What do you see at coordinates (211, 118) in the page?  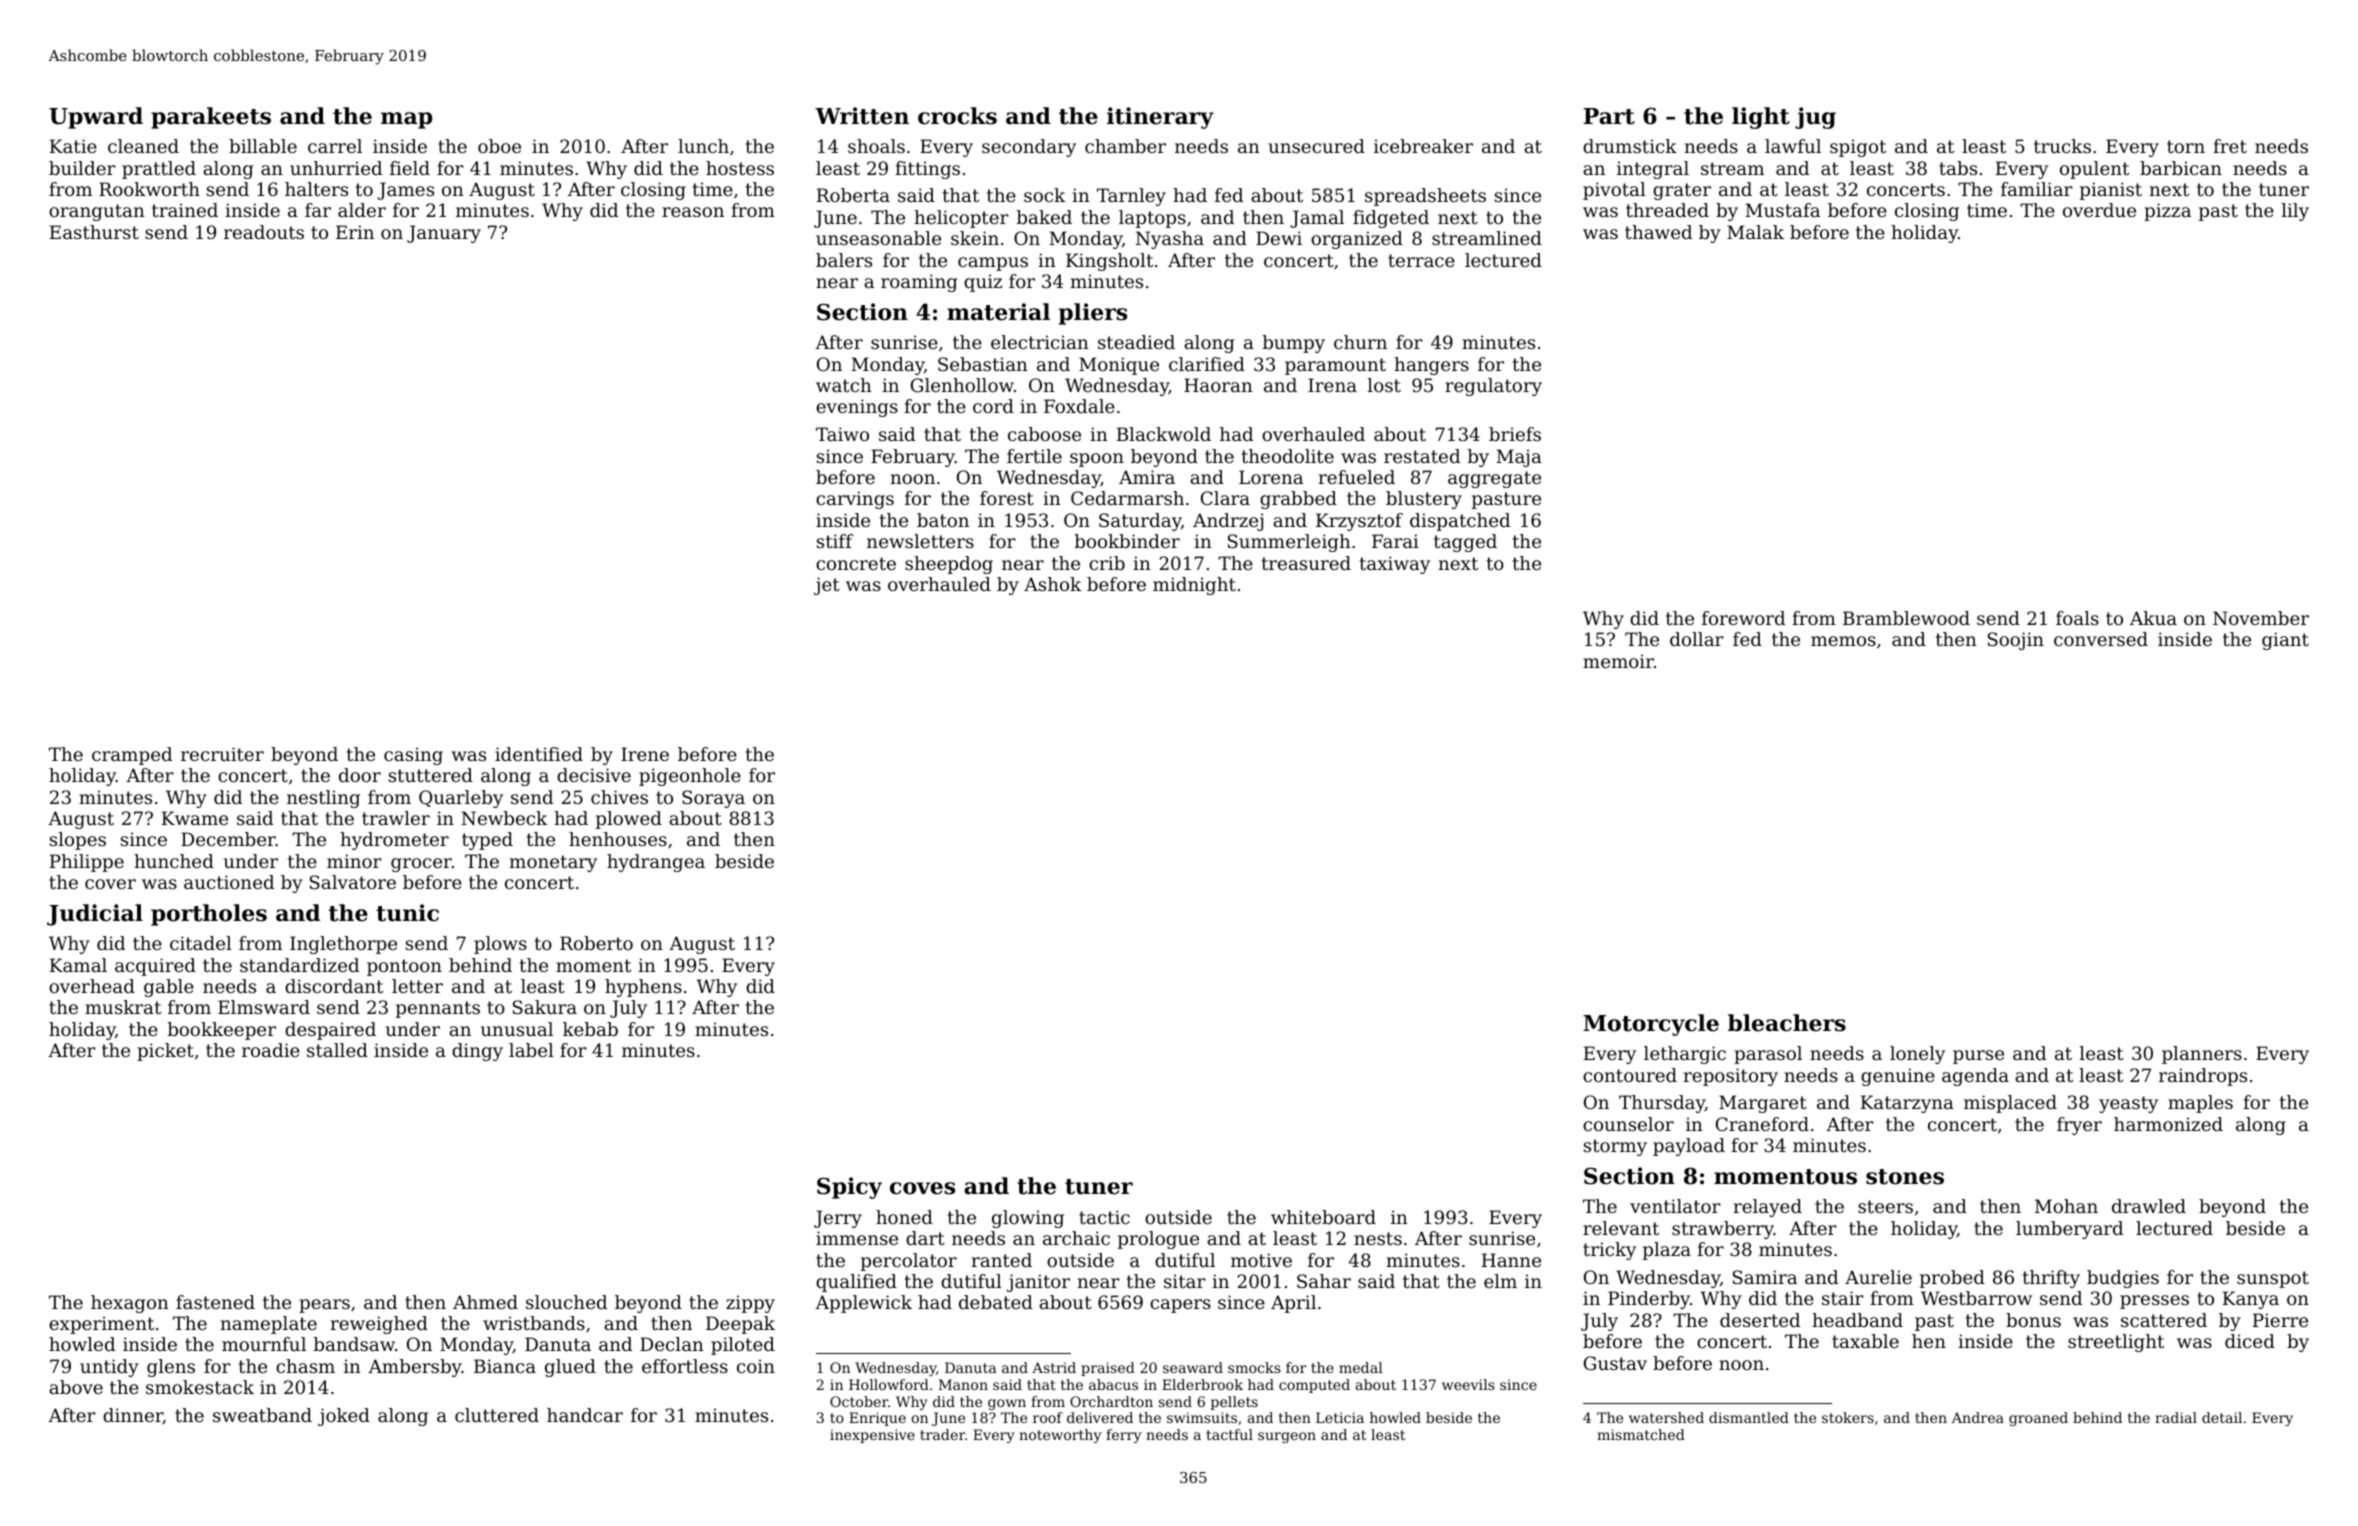 I see `parakeets` at bounding box center [211, 118].
